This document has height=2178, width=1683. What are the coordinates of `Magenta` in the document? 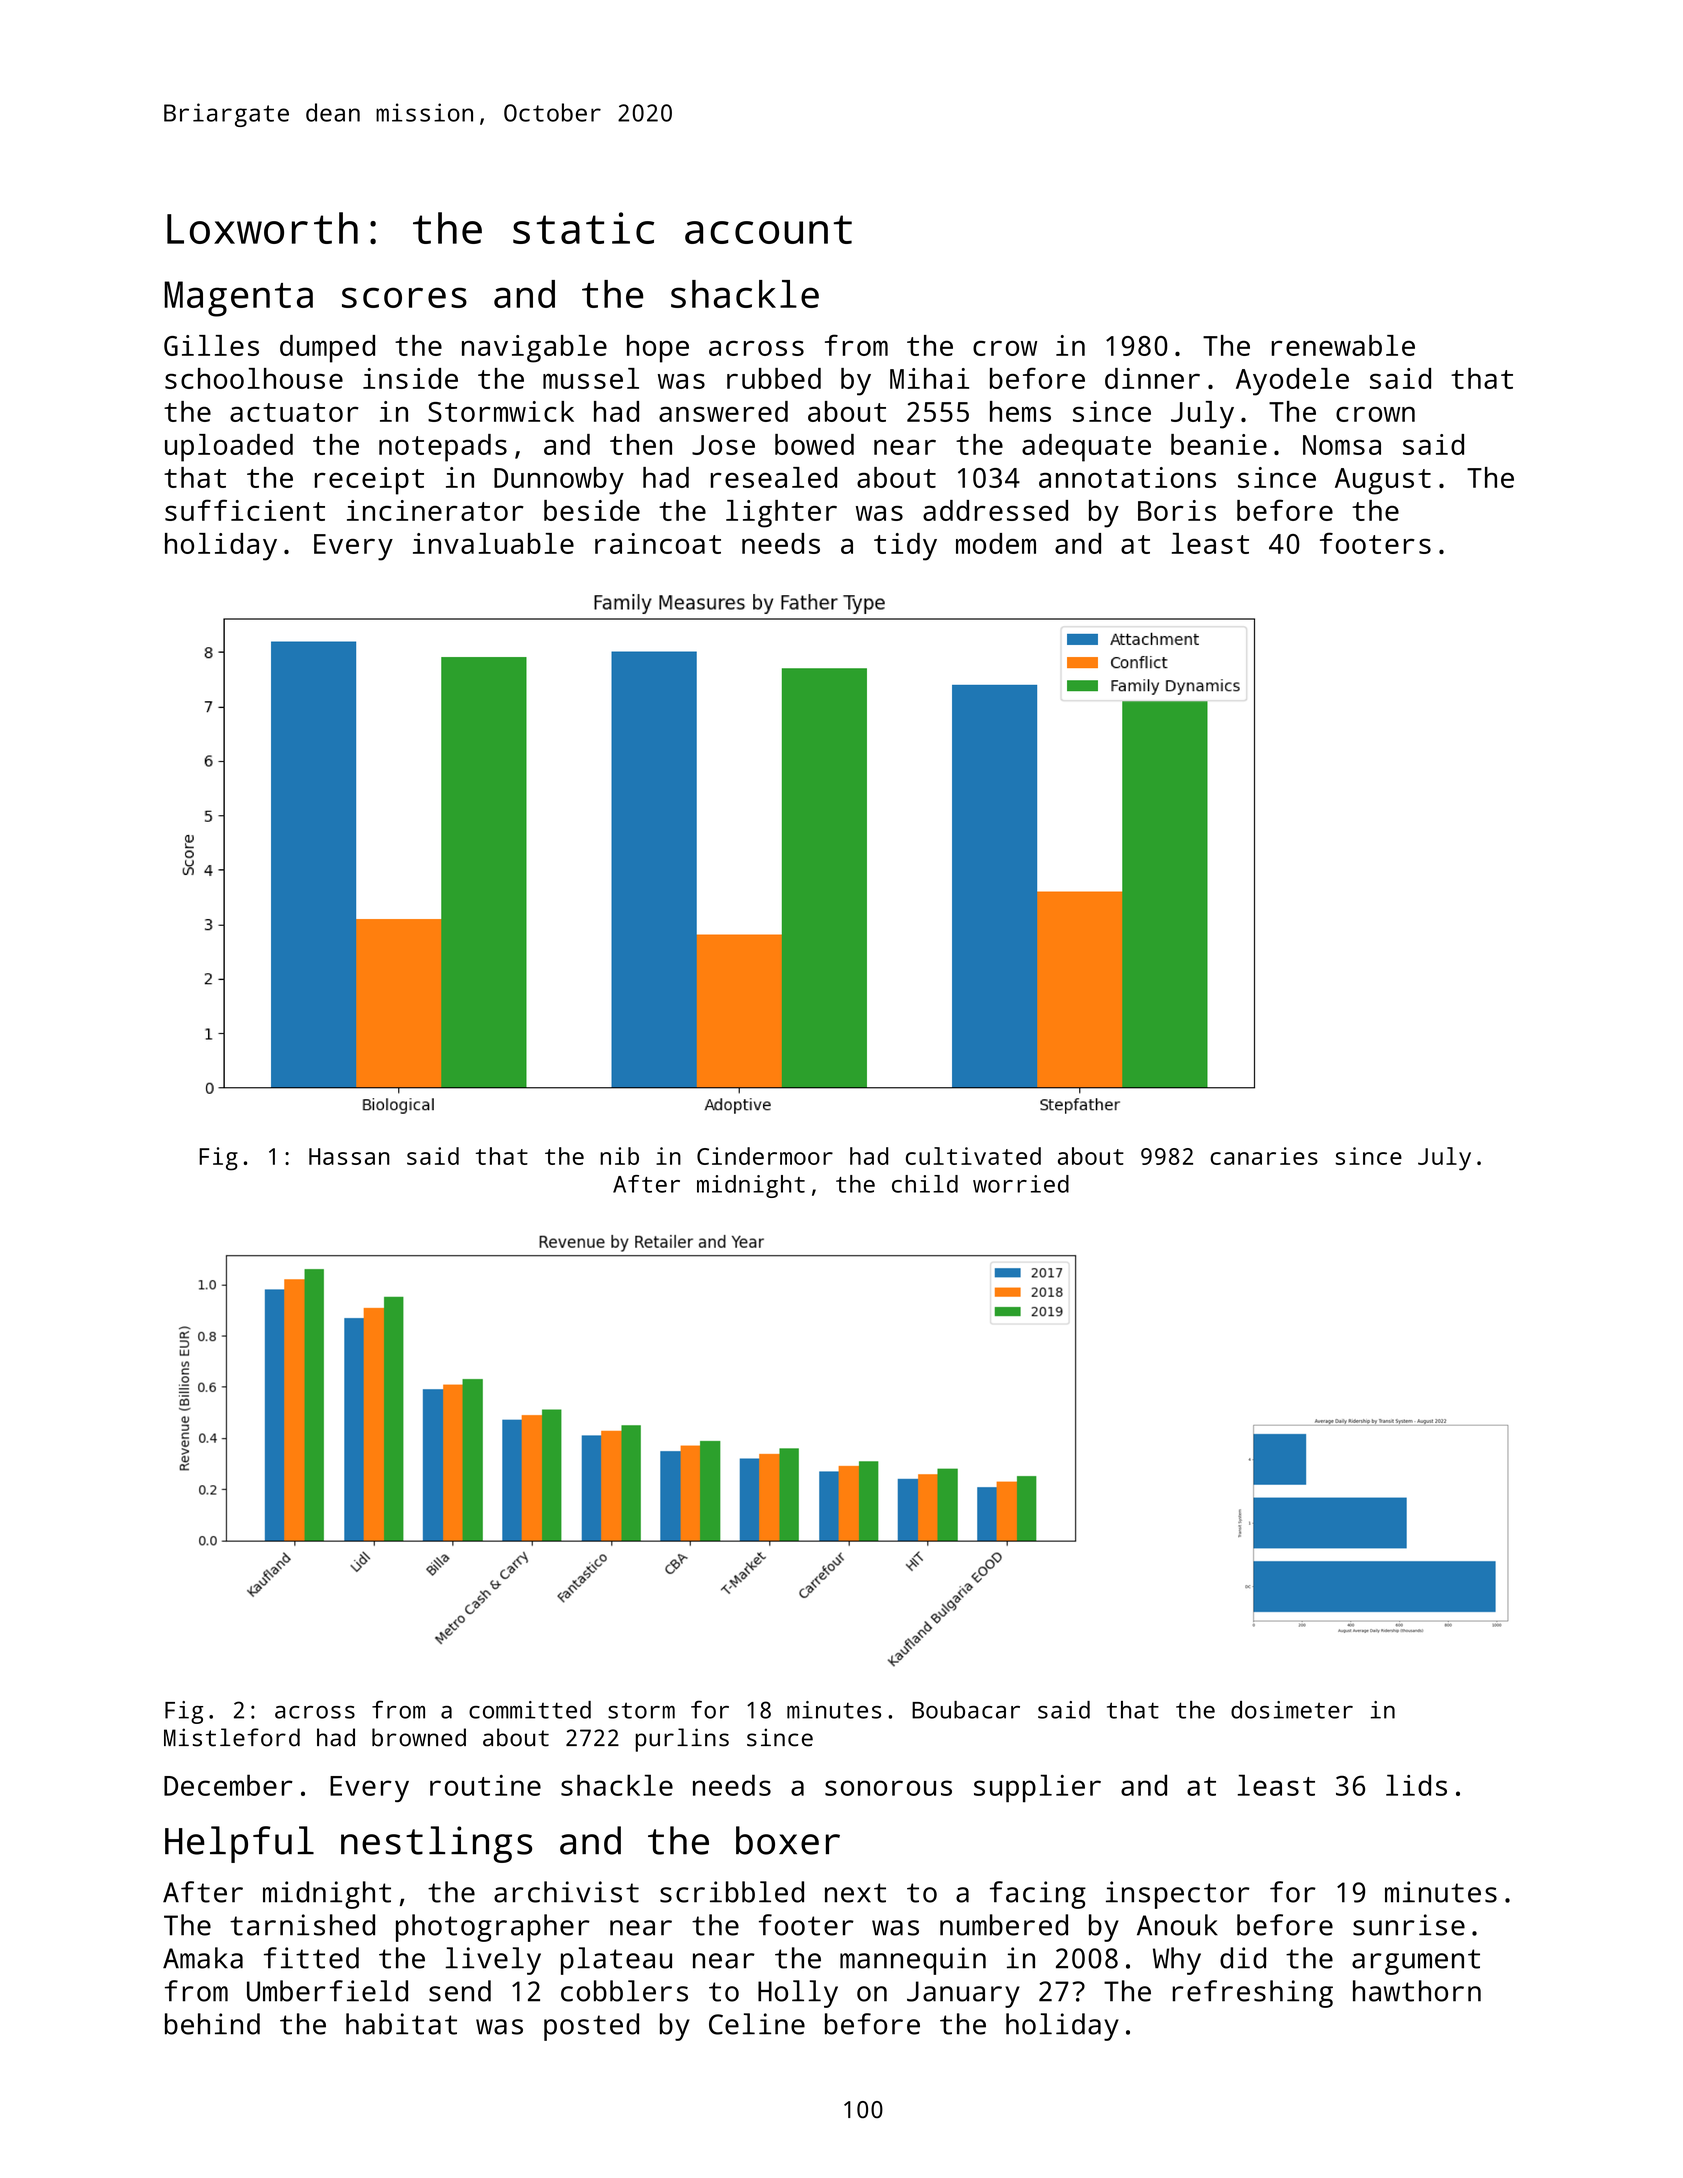 It's located at (238, 299).
